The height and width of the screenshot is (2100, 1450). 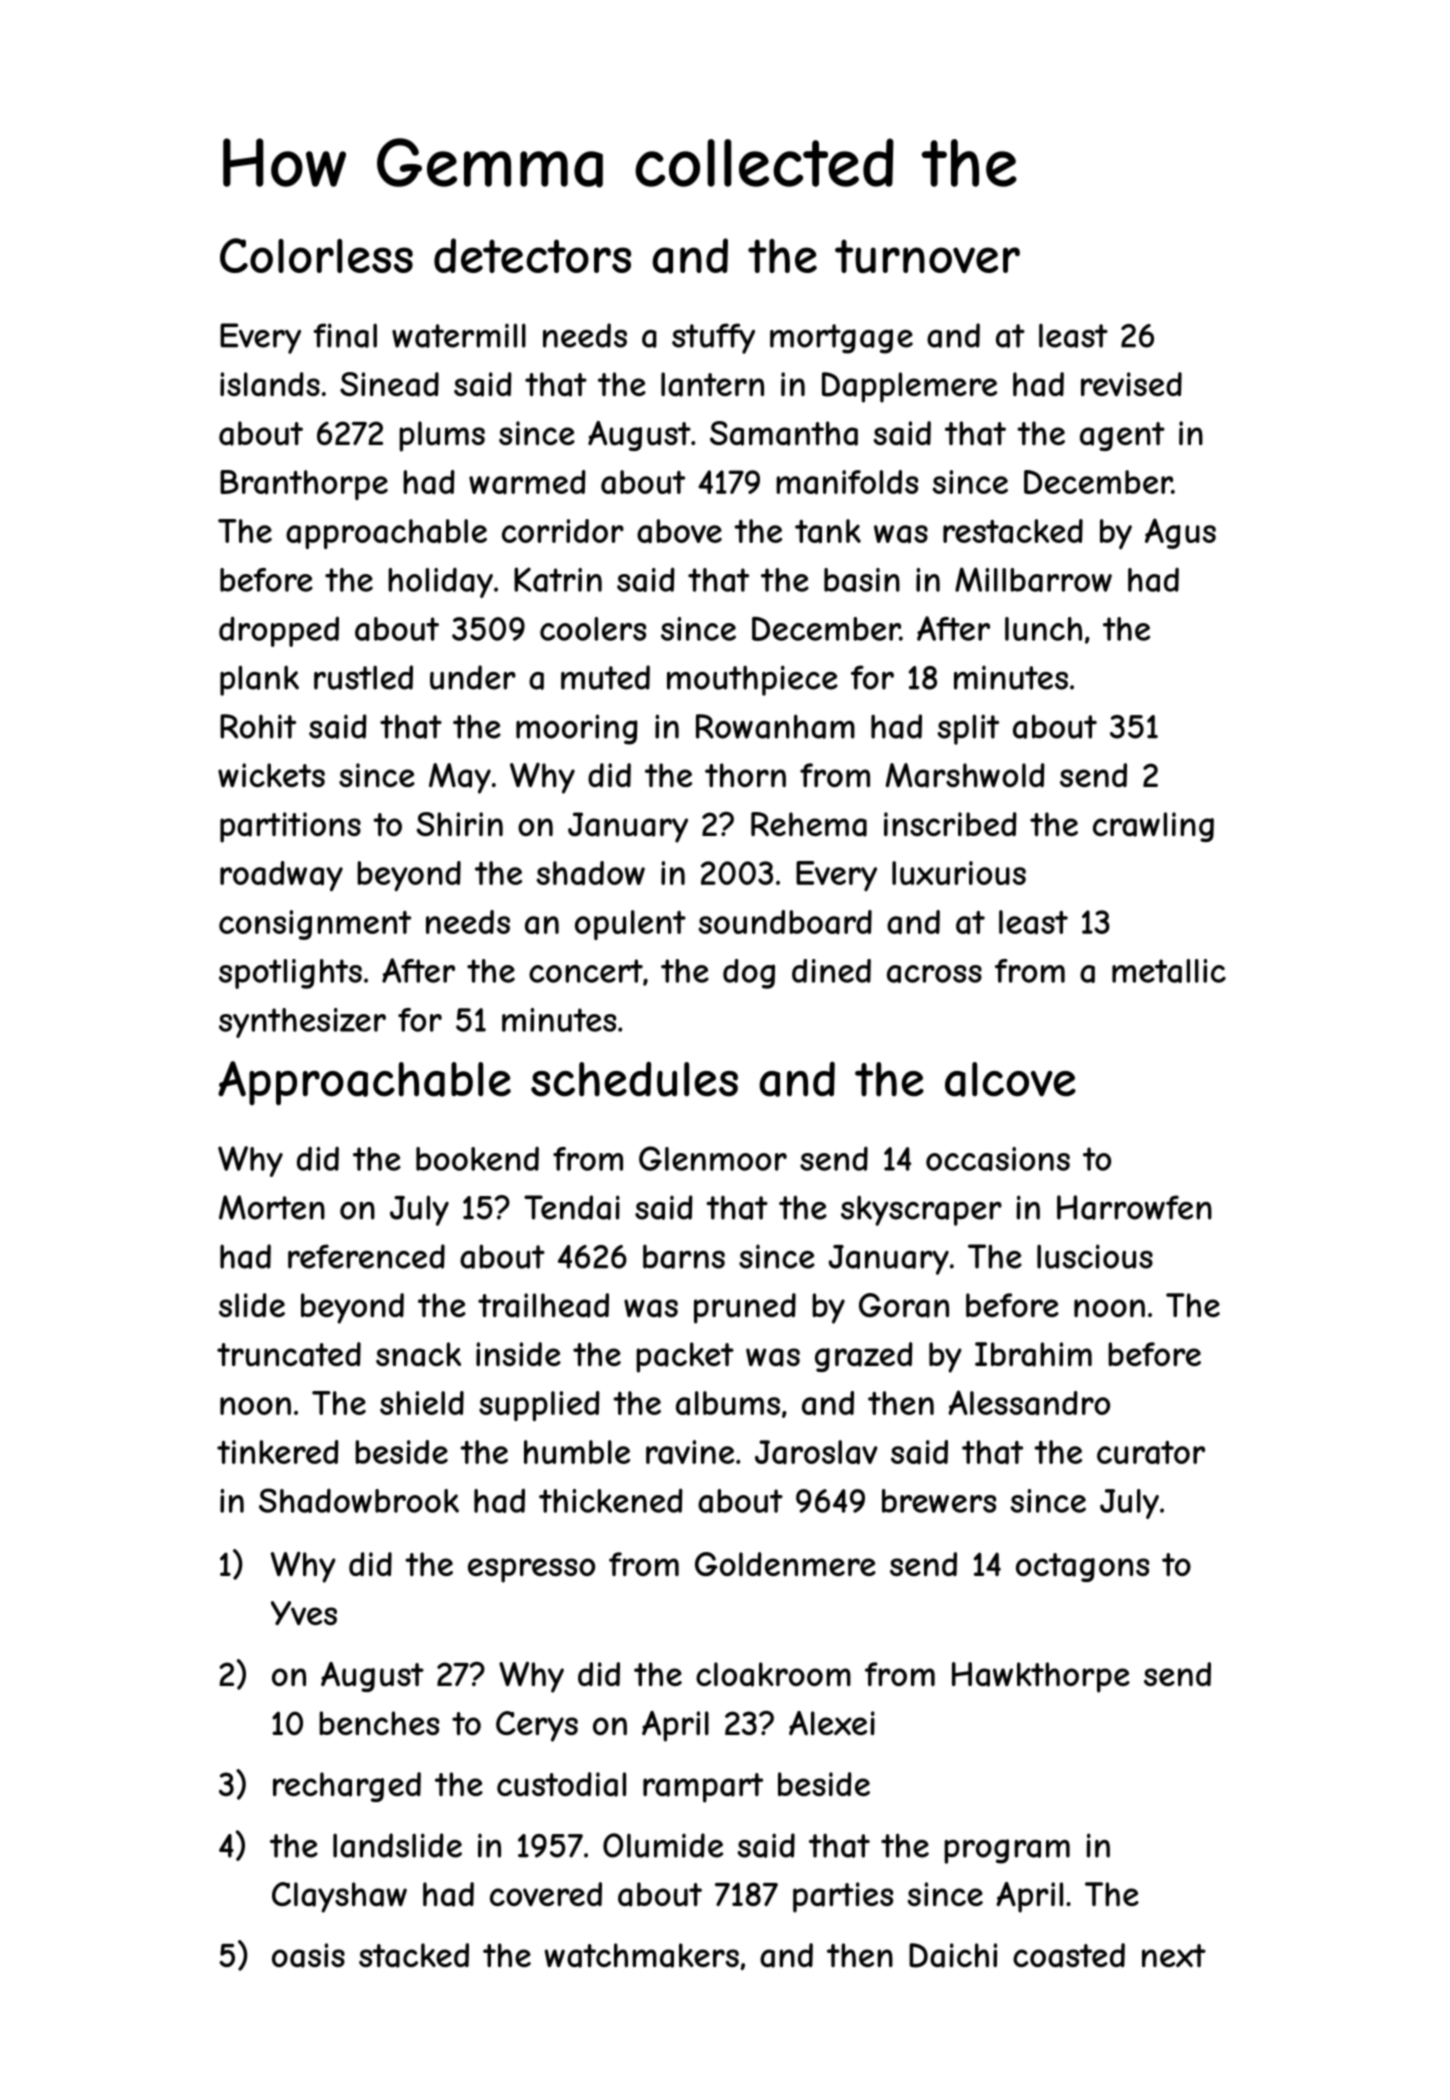 I want to click on stuffy, so click(x=713, y=338).
